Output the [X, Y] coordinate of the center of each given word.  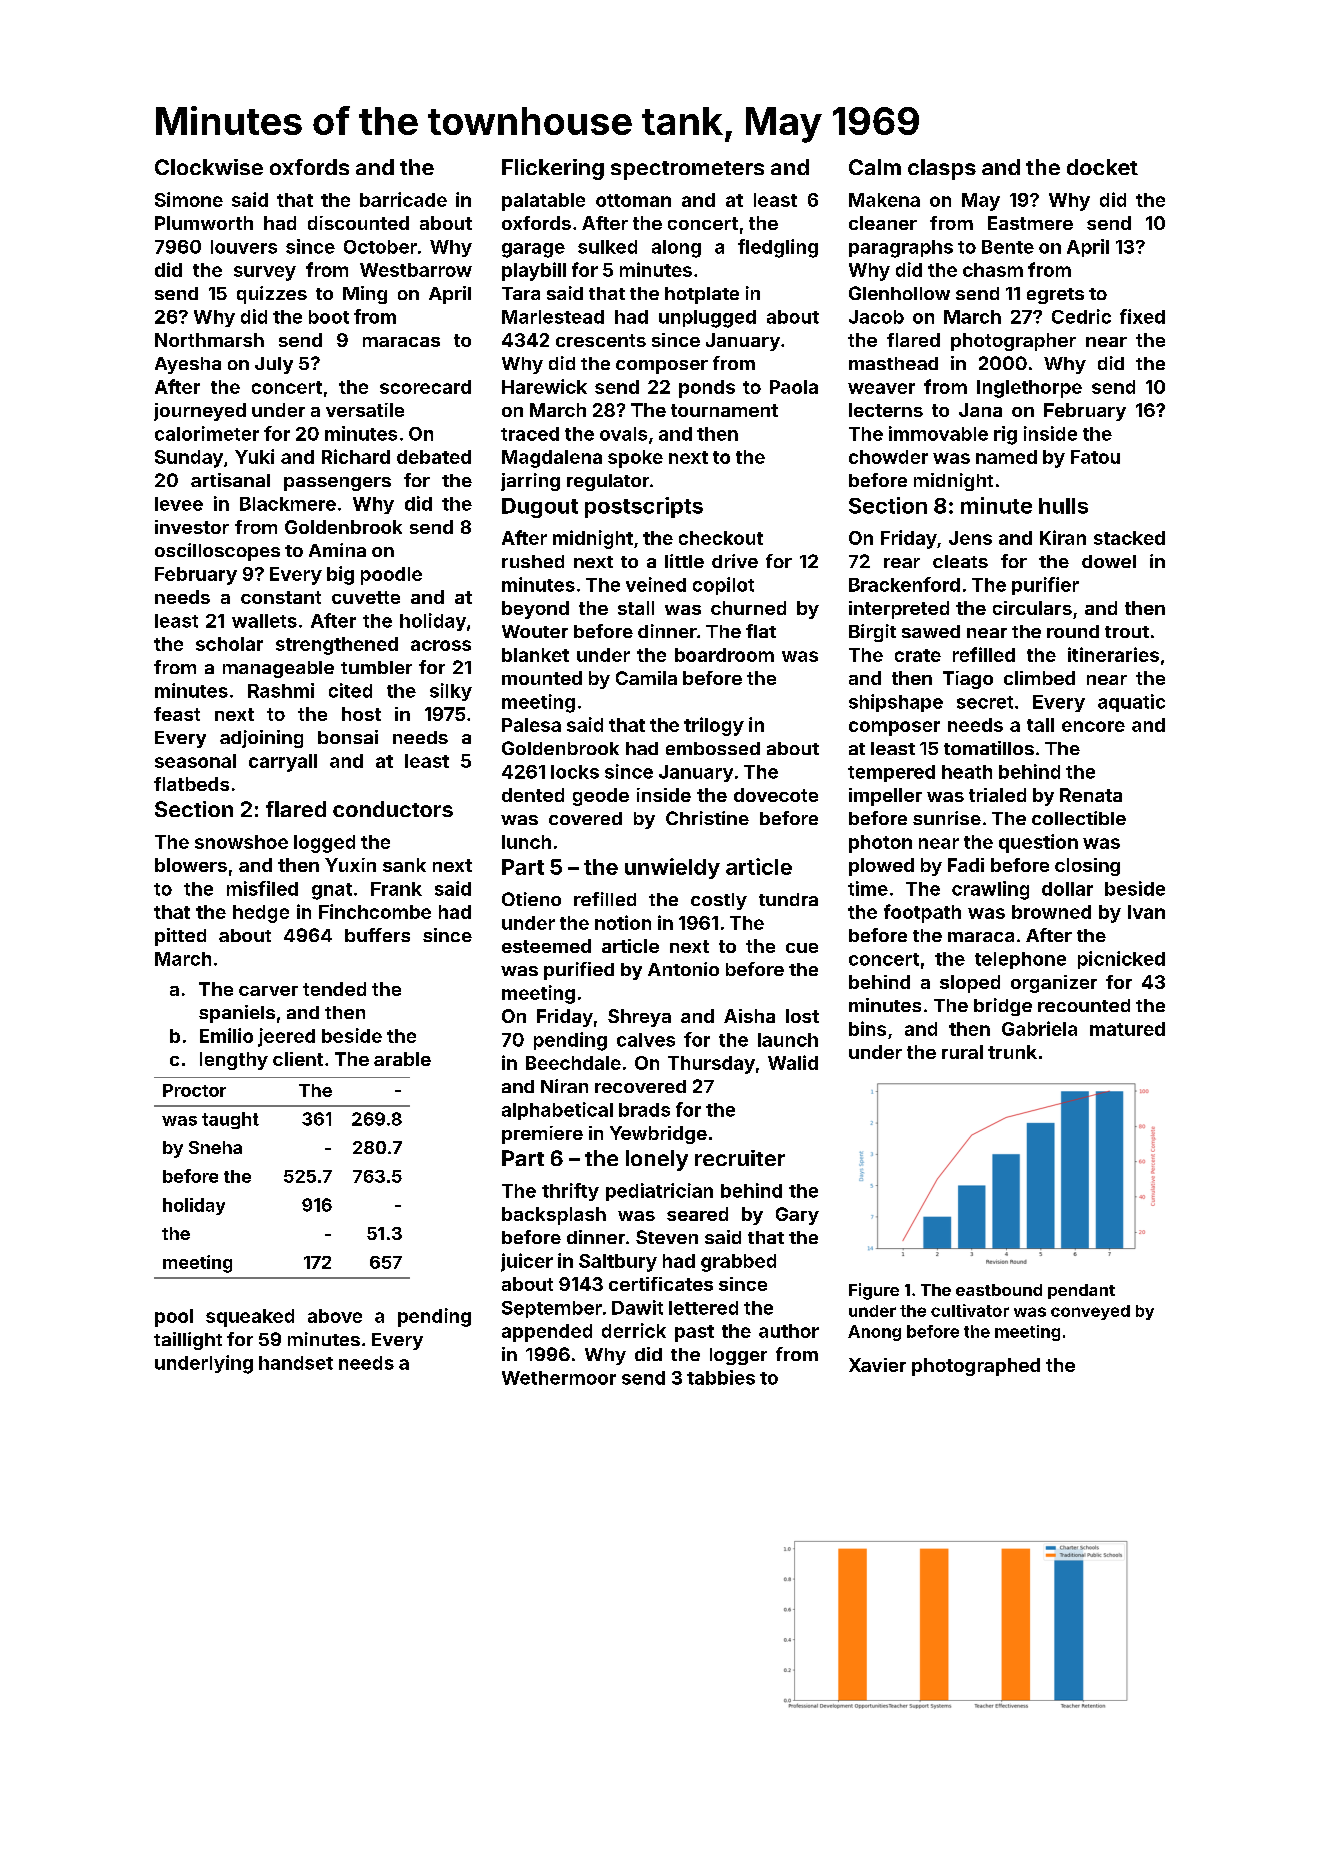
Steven [667, 1237]
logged [324, 844]
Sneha [215, 1147]
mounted [542, 678]
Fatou [1095, 457]
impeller [885, 797]
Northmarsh [209, 340]
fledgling [778, 248]
